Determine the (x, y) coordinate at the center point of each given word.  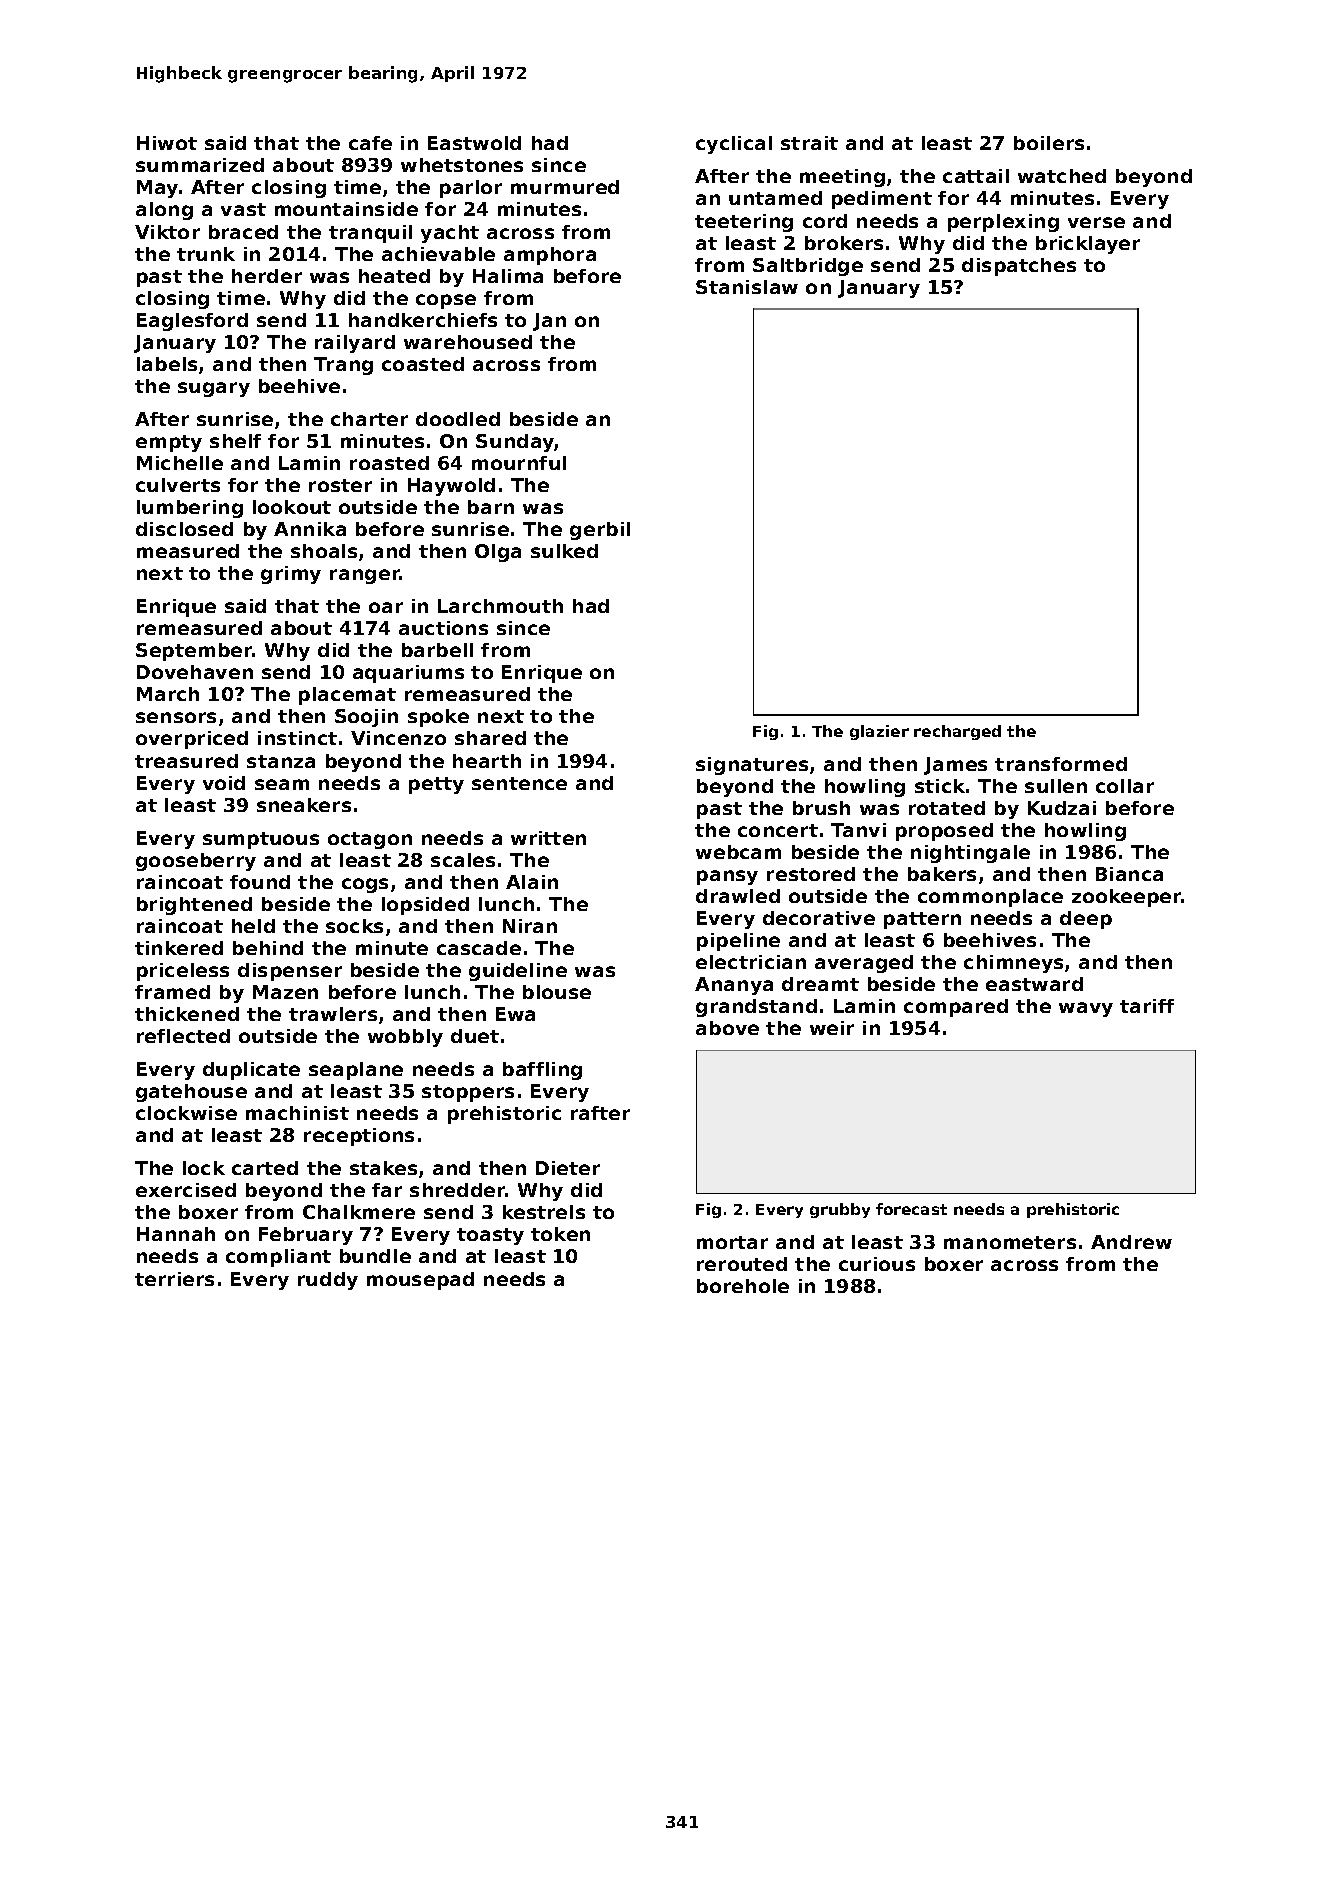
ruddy (328, 1281)
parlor (471, 189)
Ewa (515, 1014)
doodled (458, 419)
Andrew (1131, 1242)
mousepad (420, 1281)
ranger (365, 576)
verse (1096, 222)
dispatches (1019, 267)
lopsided (425, 906)
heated (394, 276)
